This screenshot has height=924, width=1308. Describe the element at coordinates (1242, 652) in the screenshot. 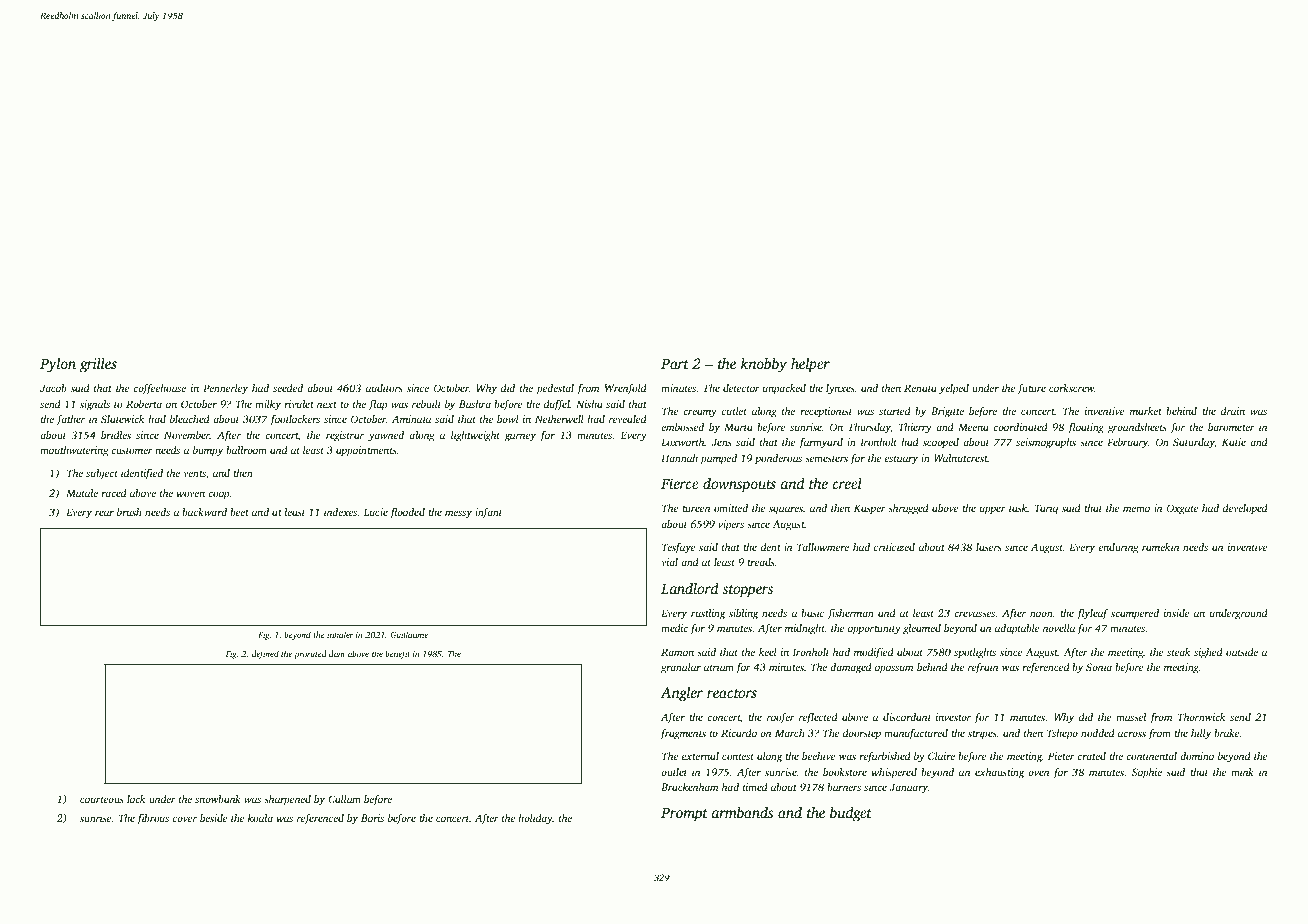

I see `outside` at that location.
